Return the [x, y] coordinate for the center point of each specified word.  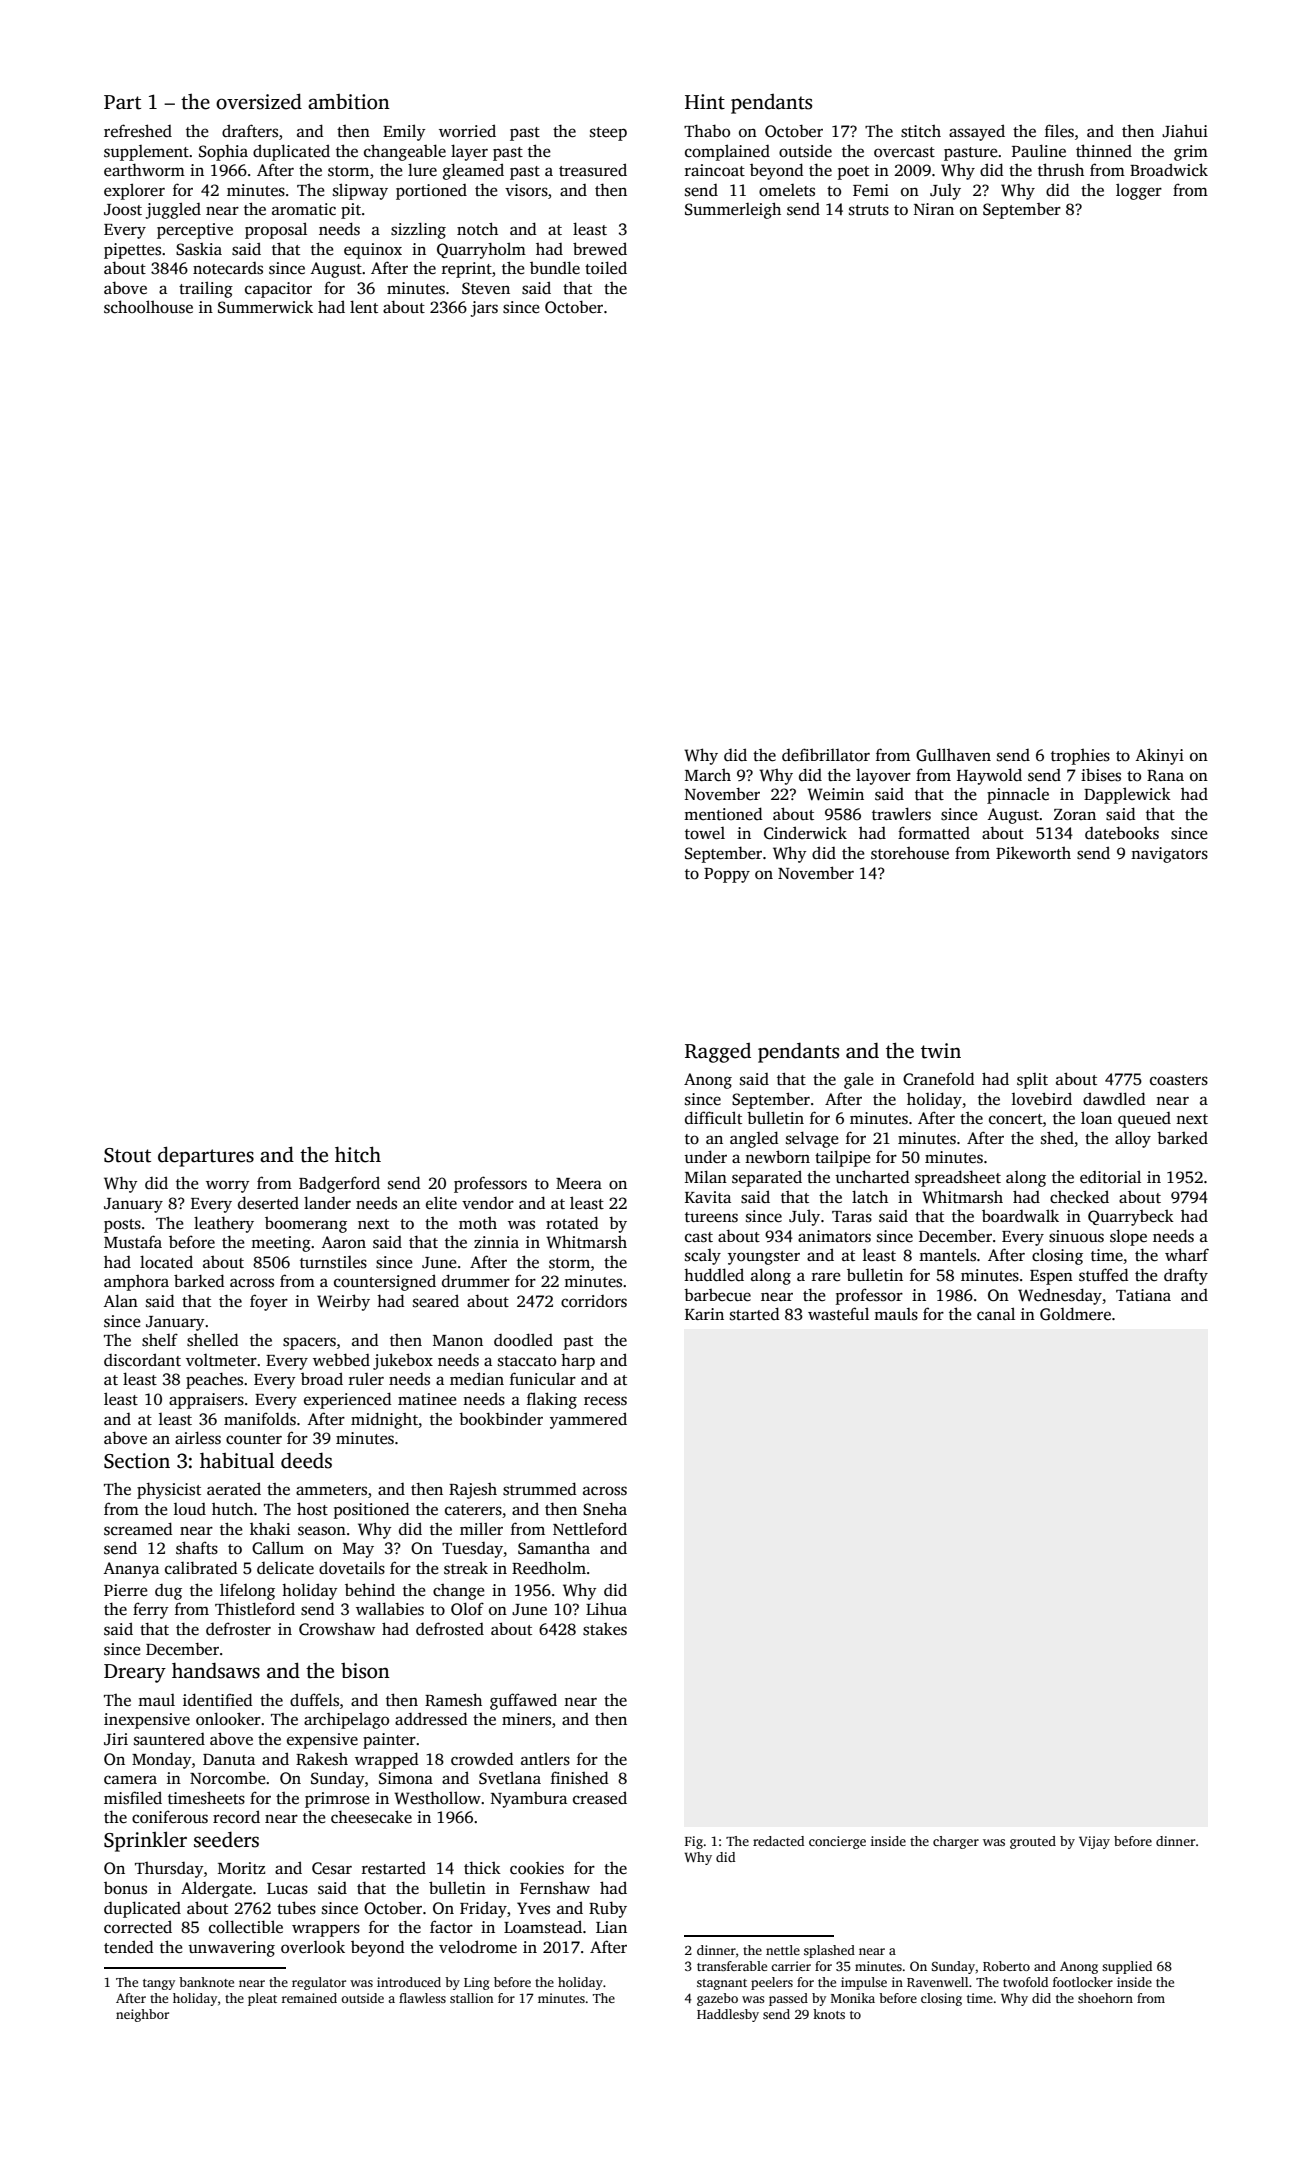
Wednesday [1060, 1296]
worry [228, 1186]
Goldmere [1075, 1314]
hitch [358, 1154]
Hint [705, 102]
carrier [791, 1966]
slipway [360, 191]
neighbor [142, 2015]
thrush [1061, 170]
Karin [704, 1314]
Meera [579, 1183]
